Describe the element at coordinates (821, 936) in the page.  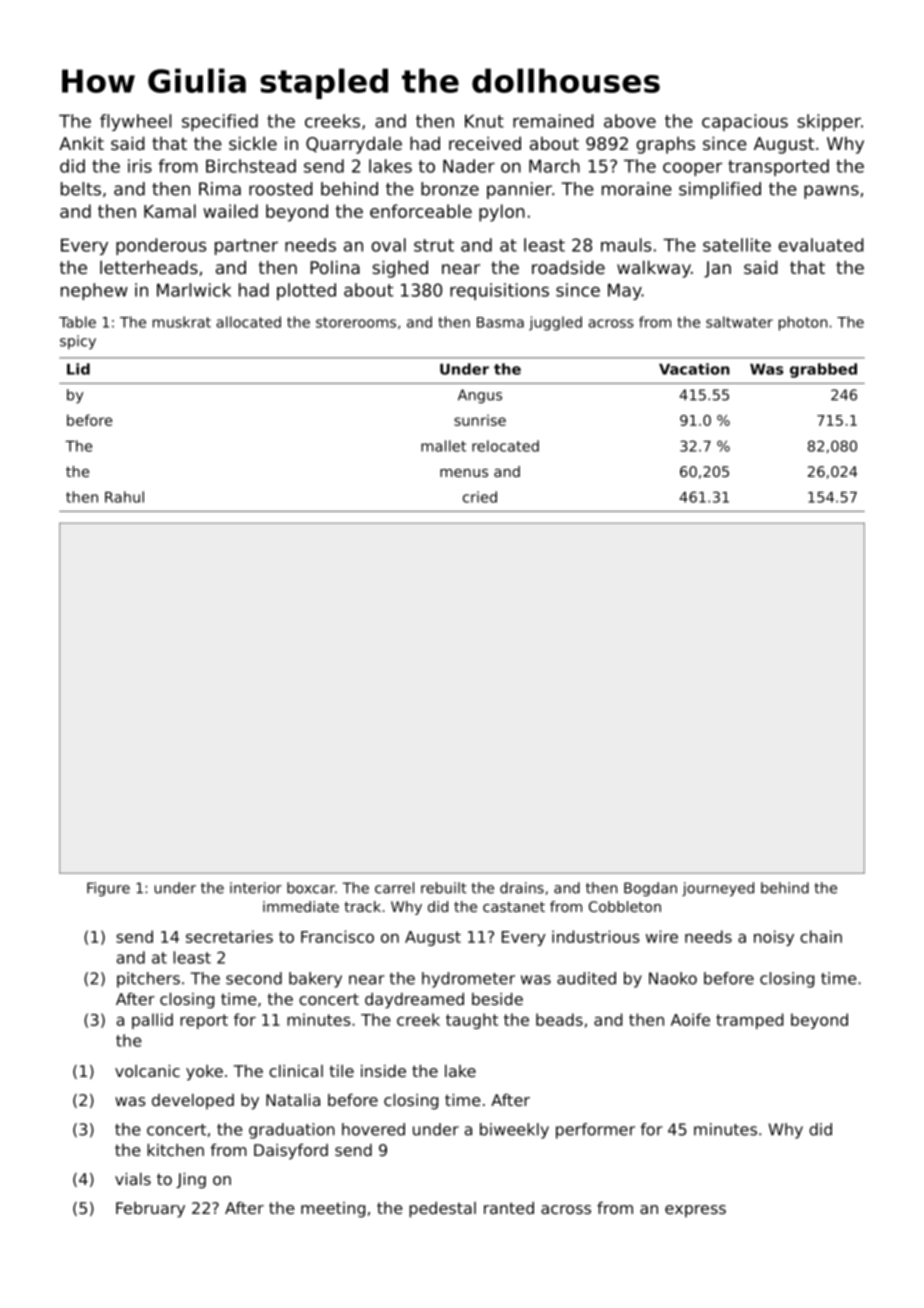
I see `chain` at that location.
